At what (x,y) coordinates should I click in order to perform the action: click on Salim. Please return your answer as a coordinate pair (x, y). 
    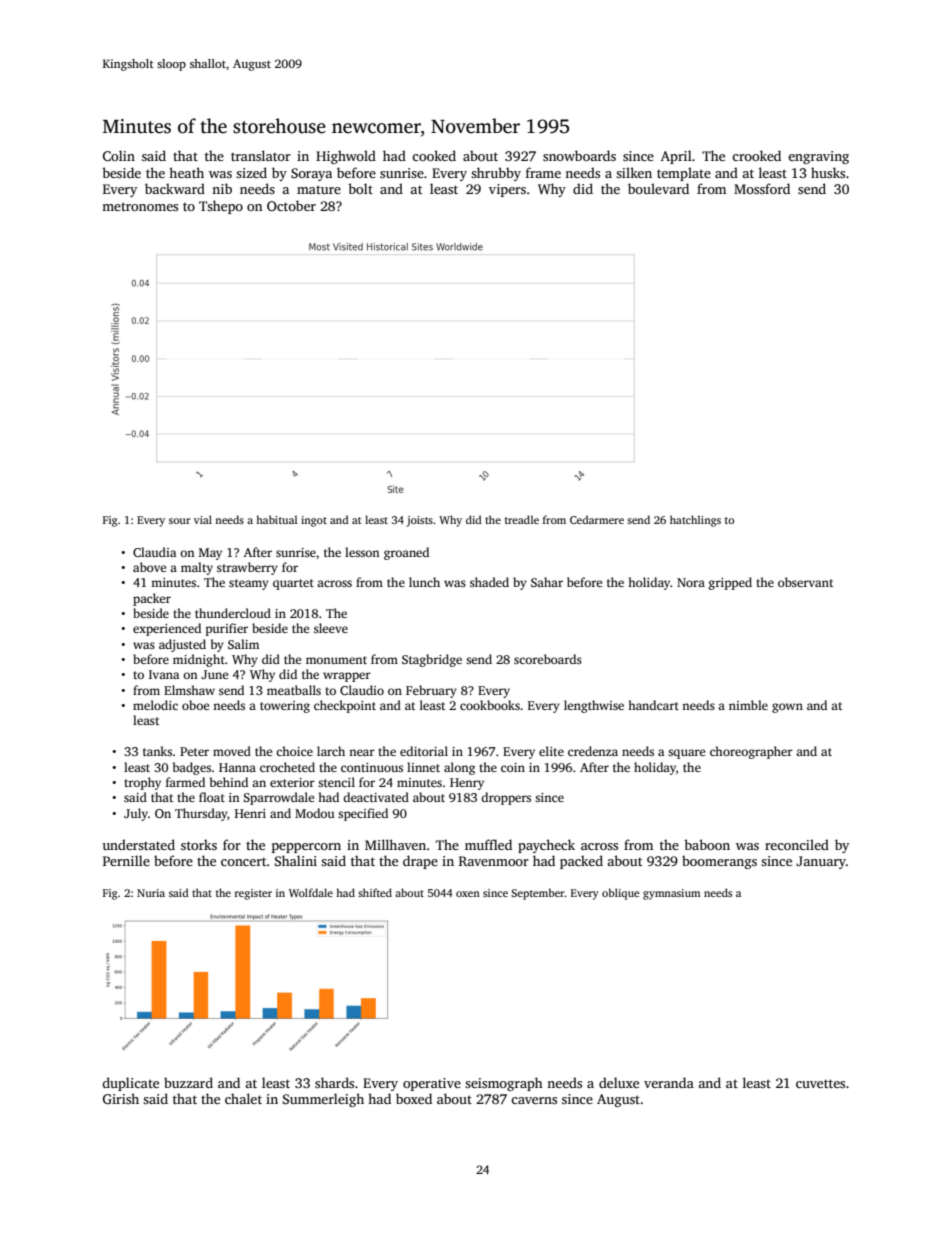
    Looking at the image, I should click on (243, 644).
